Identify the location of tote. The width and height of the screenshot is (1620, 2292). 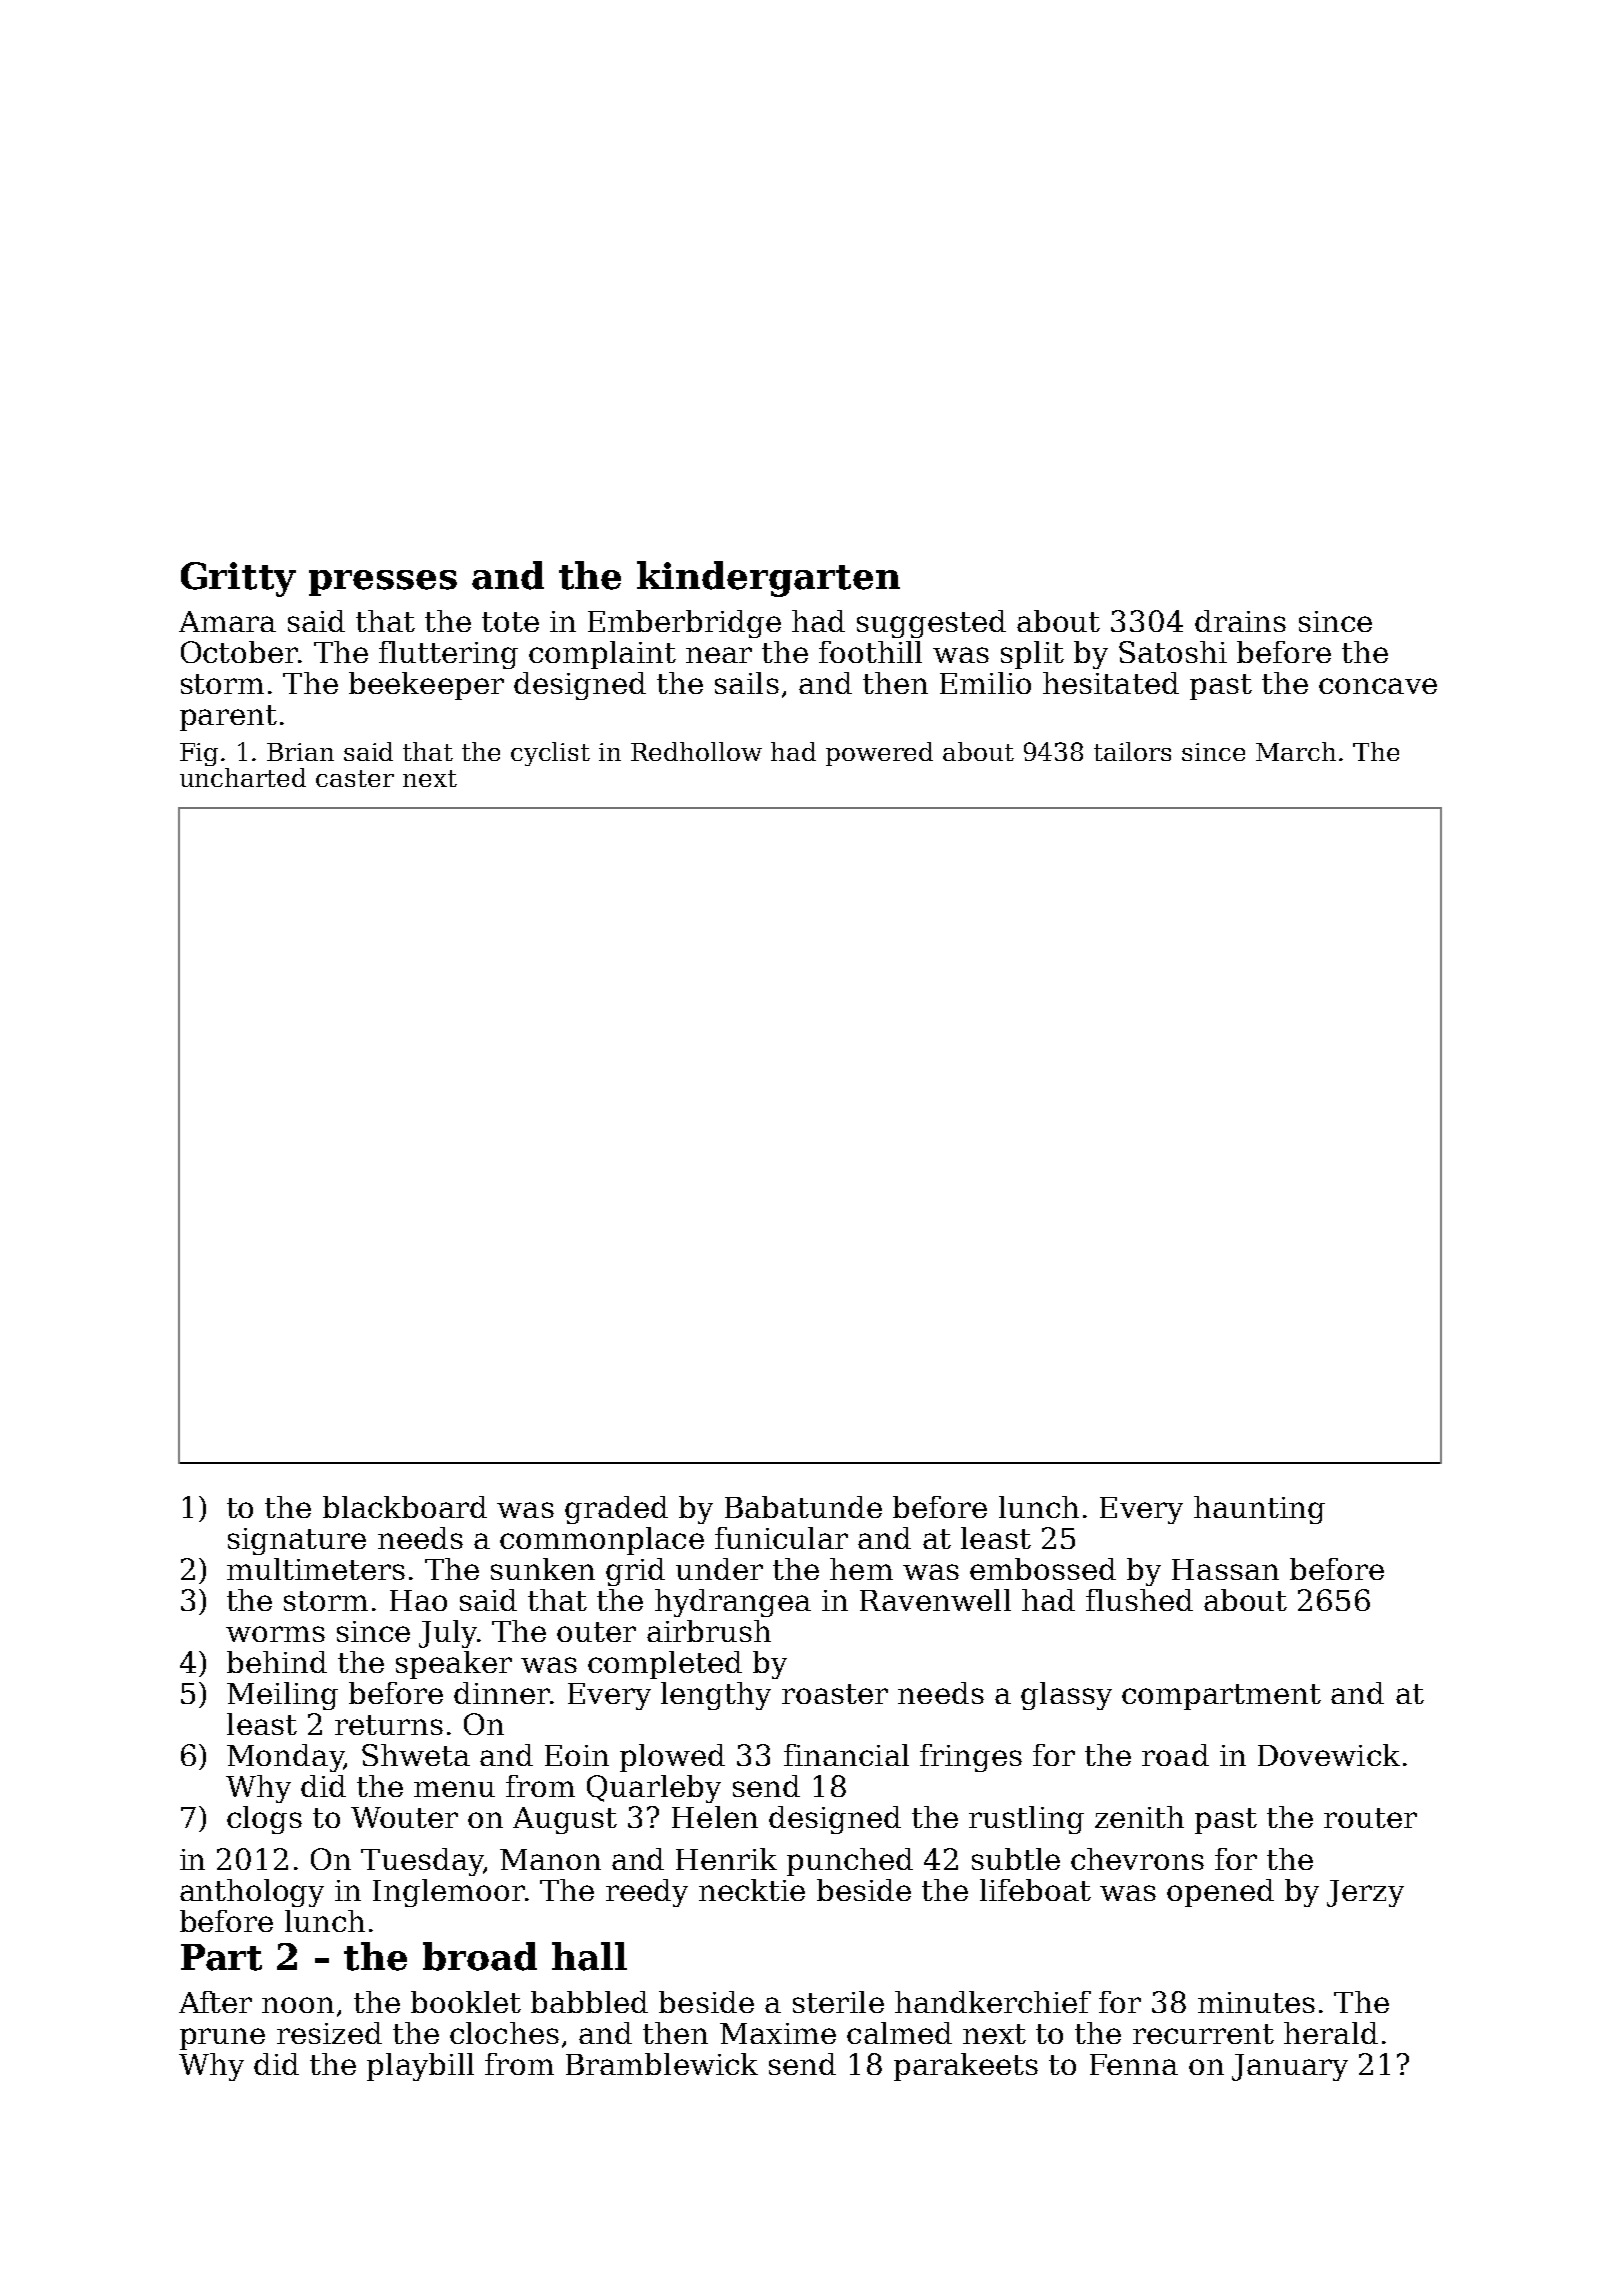
(510, 622).
